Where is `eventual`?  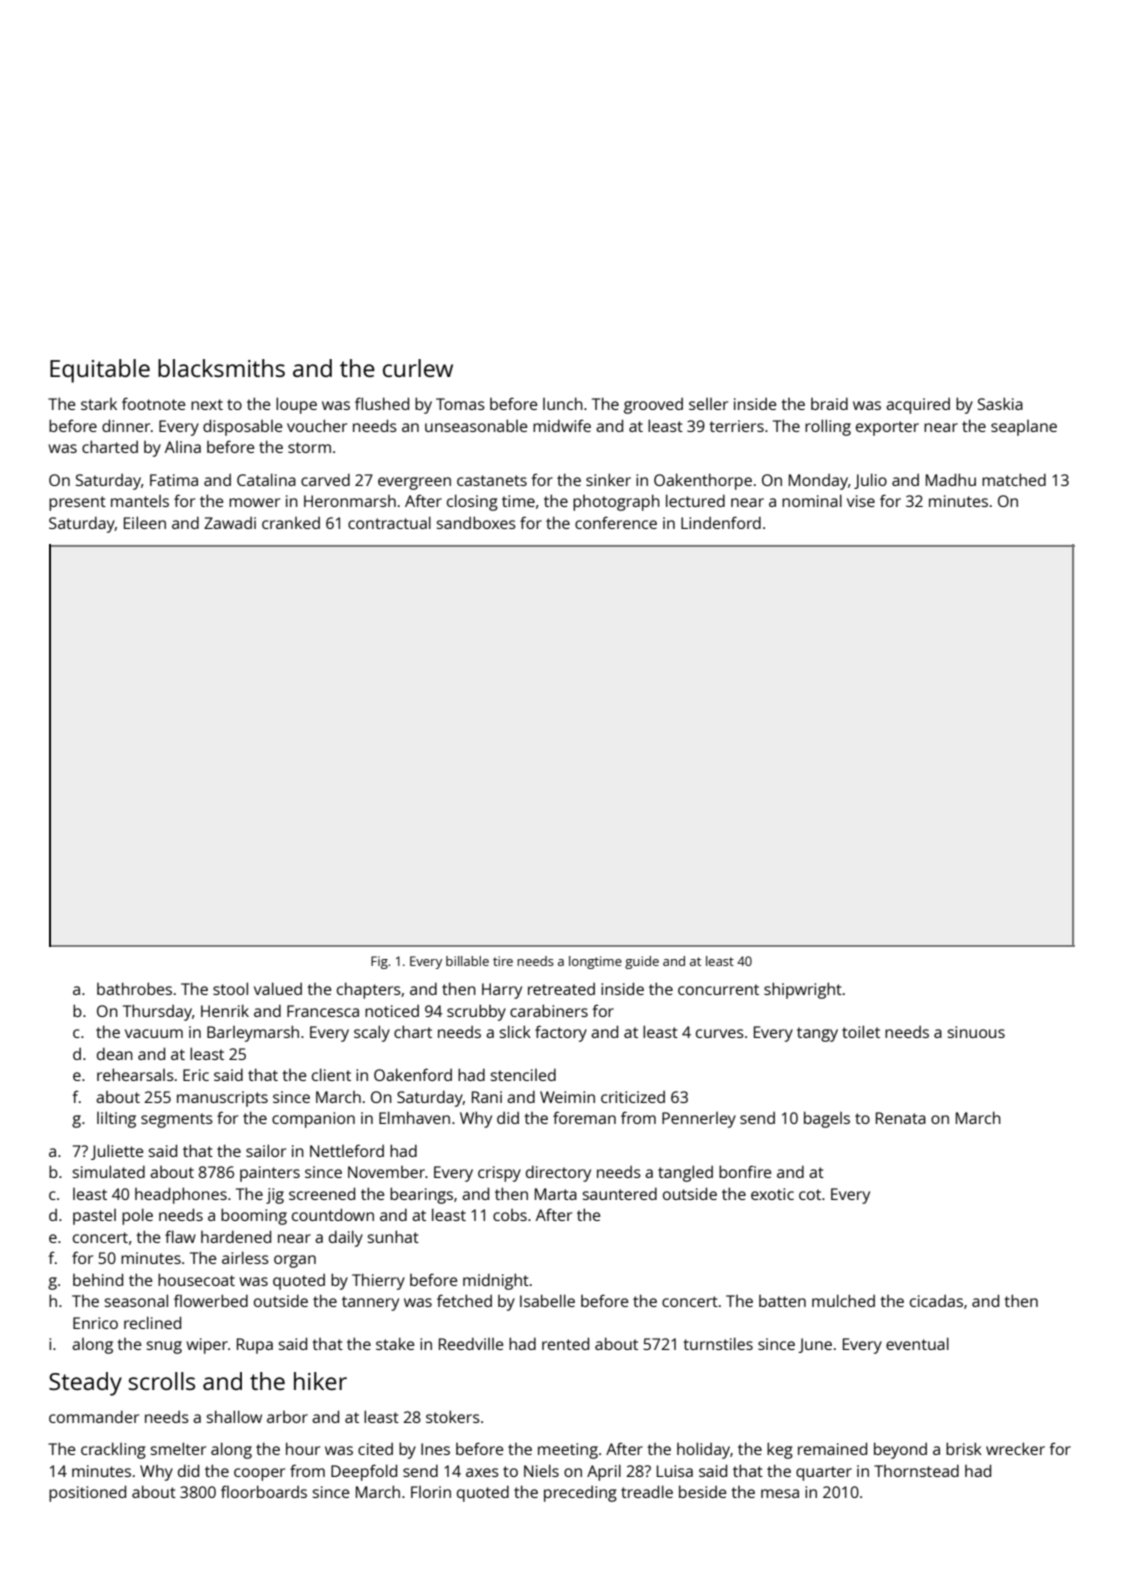 eventual is located at coordinates (917, 1343).
